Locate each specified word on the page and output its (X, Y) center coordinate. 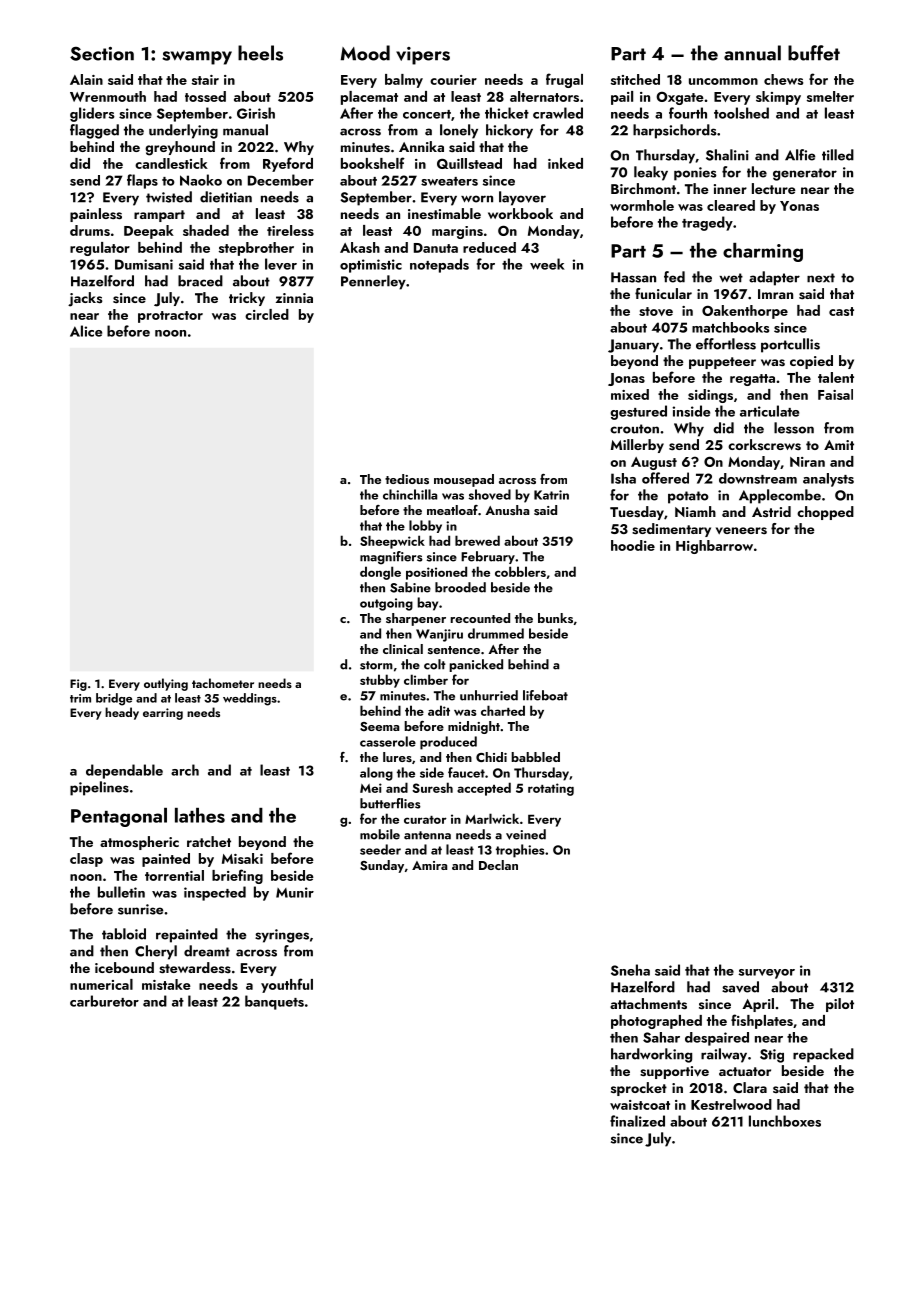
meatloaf (452, 510)
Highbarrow (714, 547)
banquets (274, 1002)
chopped (825, 513)
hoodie (633, 545)
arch (185, 770)
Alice (86, 331)
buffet (814, 53)
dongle (380, 573)
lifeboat (545, 695)
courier (453, 80)
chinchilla (410, 494)
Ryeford (288, 164)
